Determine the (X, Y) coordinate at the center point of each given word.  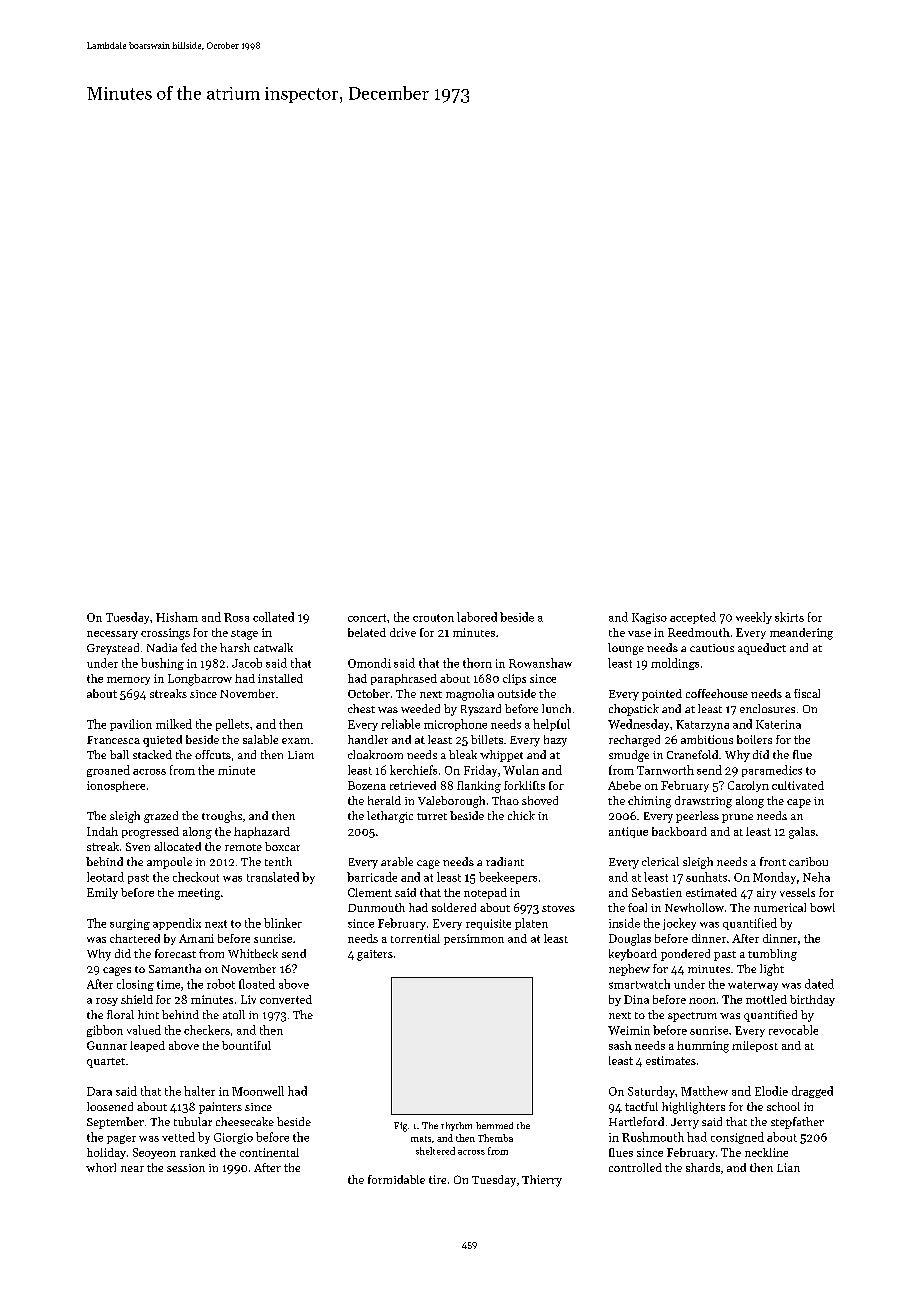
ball (119, 754)
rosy (107, 1002)
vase (639, 634)
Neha (816, 877)
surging (130, 924)
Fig (400, 1127)
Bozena (367, 785)
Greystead (113, 649)
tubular (193, 1121)
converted (286, 999)
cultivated (798, 785)
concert (367, 618)
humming (703, 1047)
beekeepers (508, 878)
